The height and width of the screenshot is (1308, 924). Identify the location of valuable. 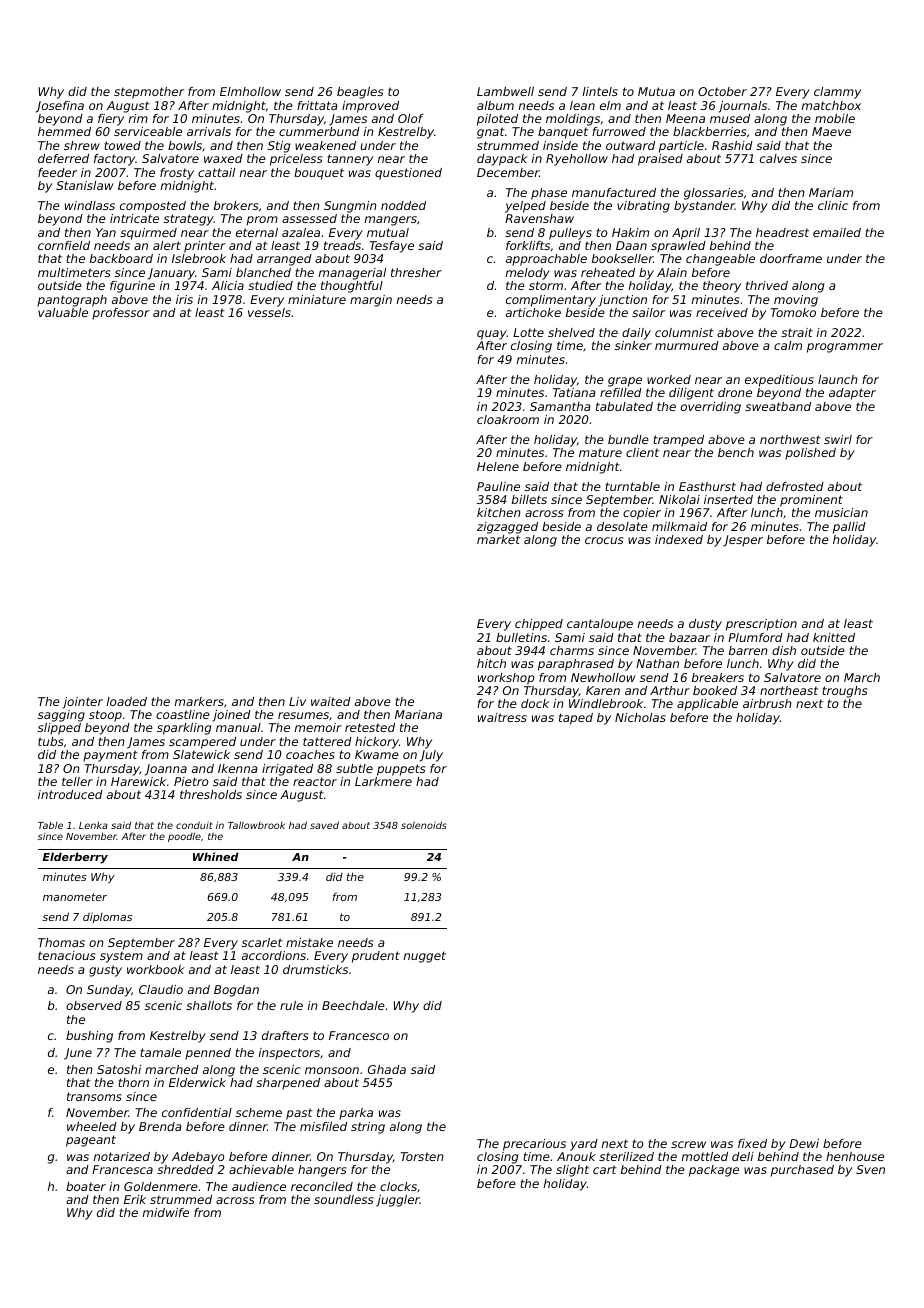
(63, 312).
